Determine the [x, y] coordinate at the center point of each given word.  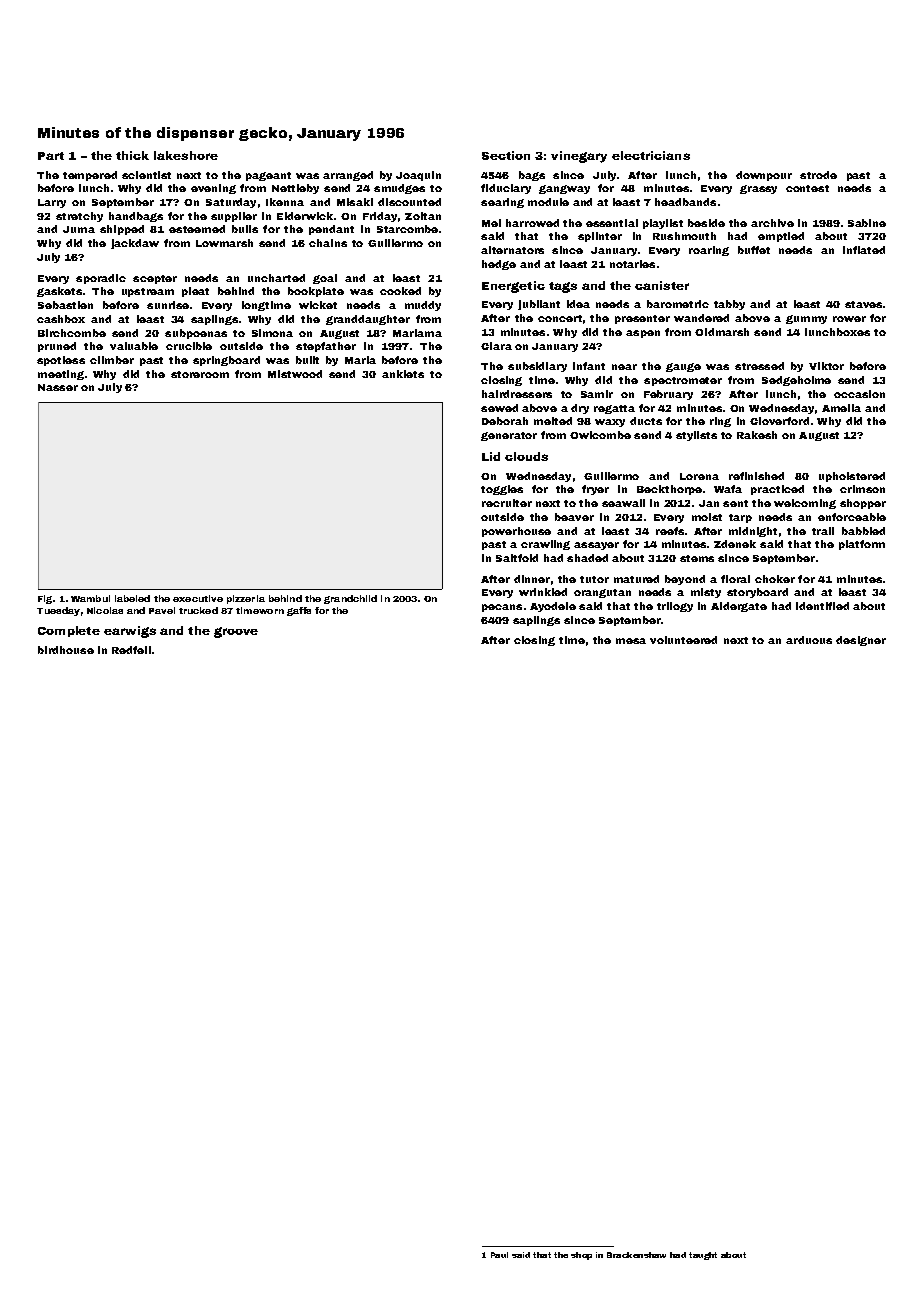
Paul [499, 1255]
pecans [502, 608]
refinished [756, 476]
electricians [651, 155]
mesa [631, 641]
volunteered [683, 640]
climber [112, 360]
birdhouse [66, 650]
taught [703, 1256]
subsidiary [537, 367]
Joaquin [418, 176]
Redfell [131, 650]
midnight [753, 532]
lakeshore [186, 155]
